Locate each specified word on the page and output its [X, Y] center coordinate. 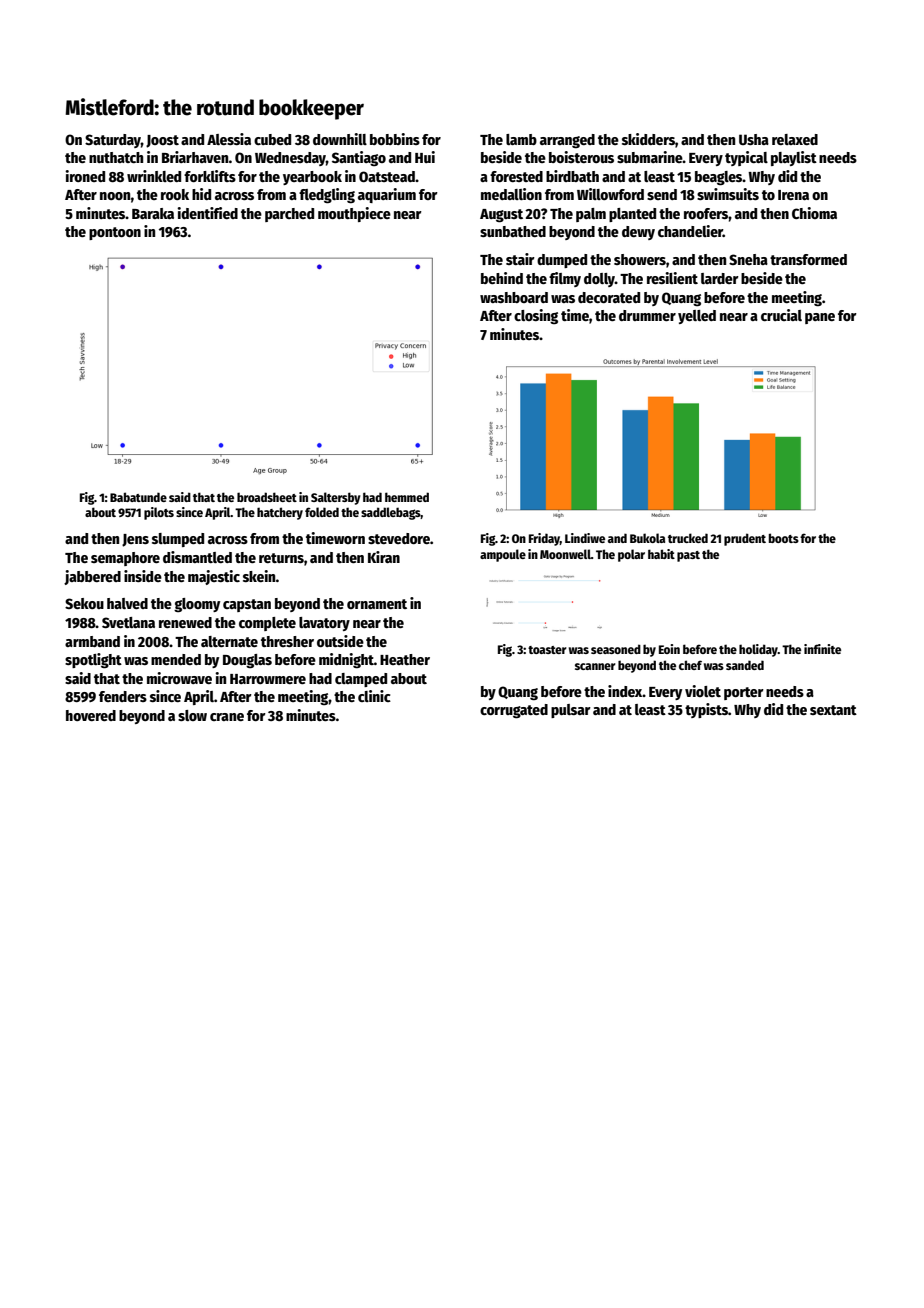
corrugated [514, 711]
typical [746, 158]
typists [706, 710]
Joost [162, 141]
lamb [521, 139]
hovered [91, 715]
